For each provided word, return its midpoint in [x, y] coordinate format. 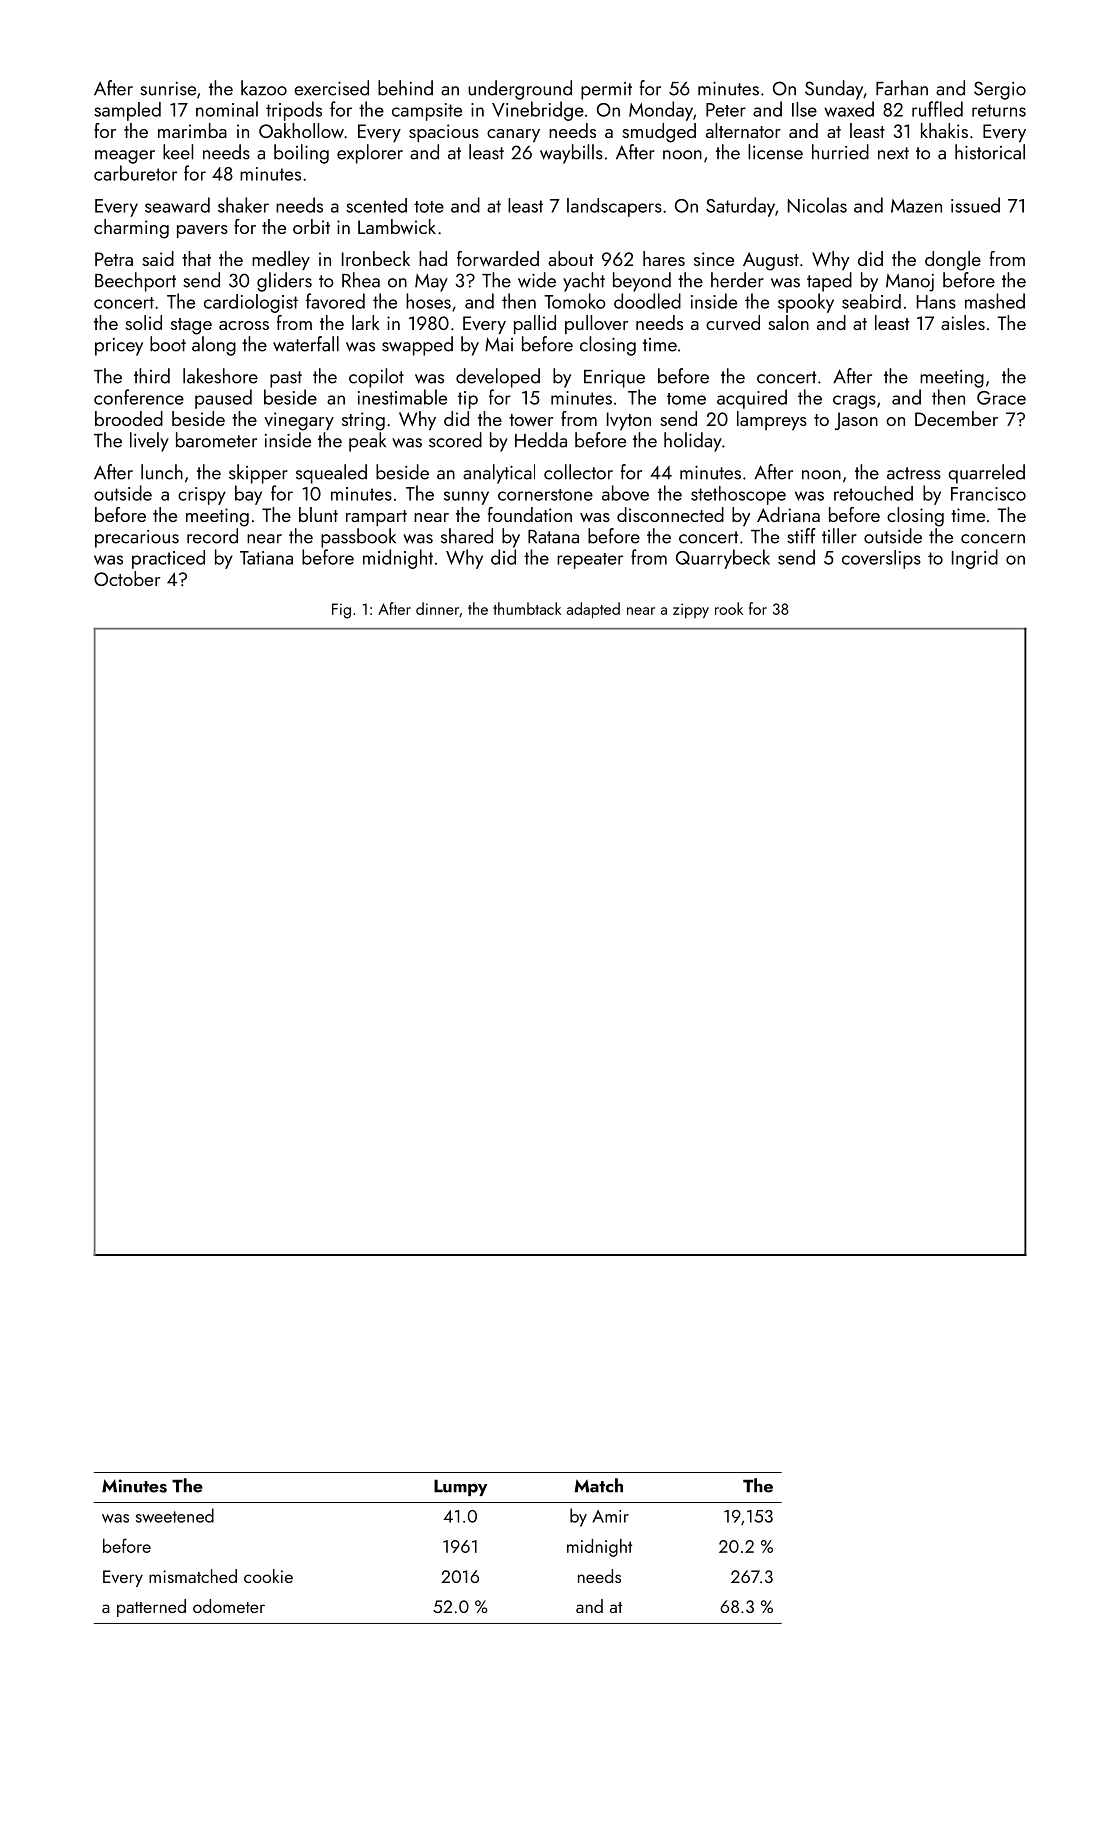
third [152, 376]
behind [405, 88]
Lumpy [460, 1487]
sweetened [175, 1515]
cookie [268, 1576]
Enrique [614, 379]
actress [914, 473]
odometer [229, 1606]
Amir [610, 1516]
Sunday [834, 90]
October [127, 578]
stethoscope [738, 495]
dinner [437, 608]
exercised [331, 88]
